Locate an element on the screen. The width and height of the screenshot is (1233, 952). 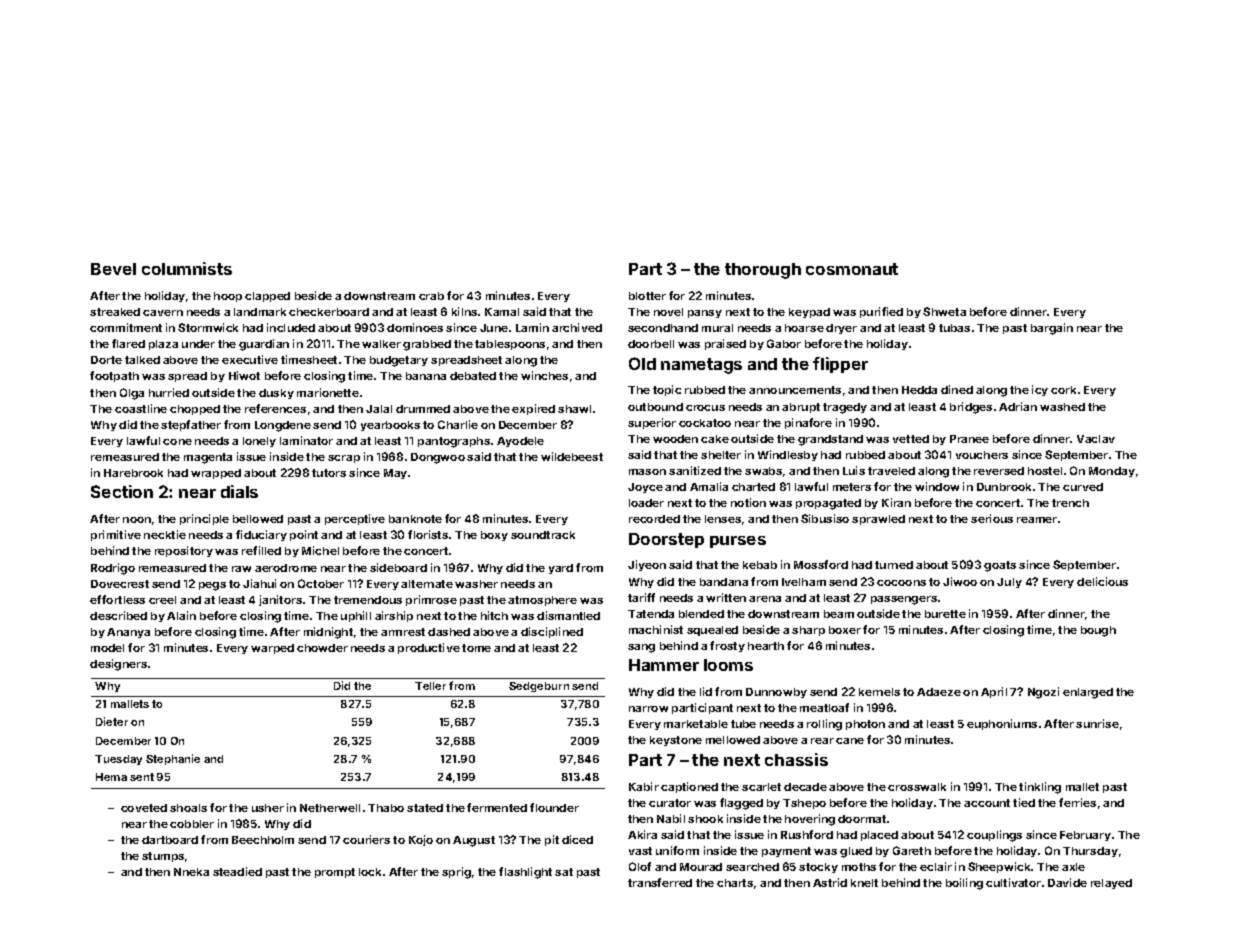
arena is located at coordinates (765, 599).
